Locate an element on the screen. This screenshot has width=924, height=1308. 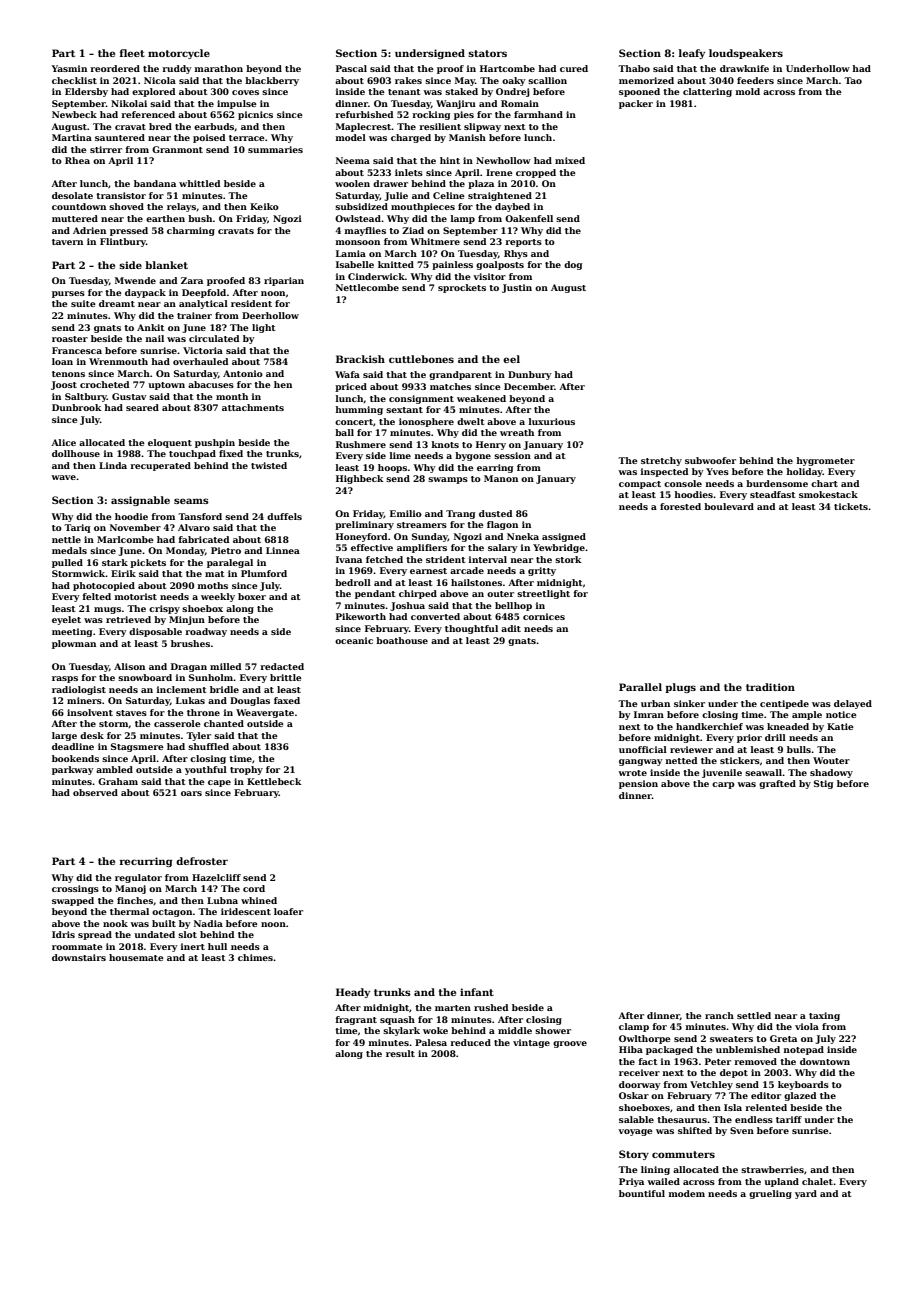
dusted is located at coordinates (495, 513).
